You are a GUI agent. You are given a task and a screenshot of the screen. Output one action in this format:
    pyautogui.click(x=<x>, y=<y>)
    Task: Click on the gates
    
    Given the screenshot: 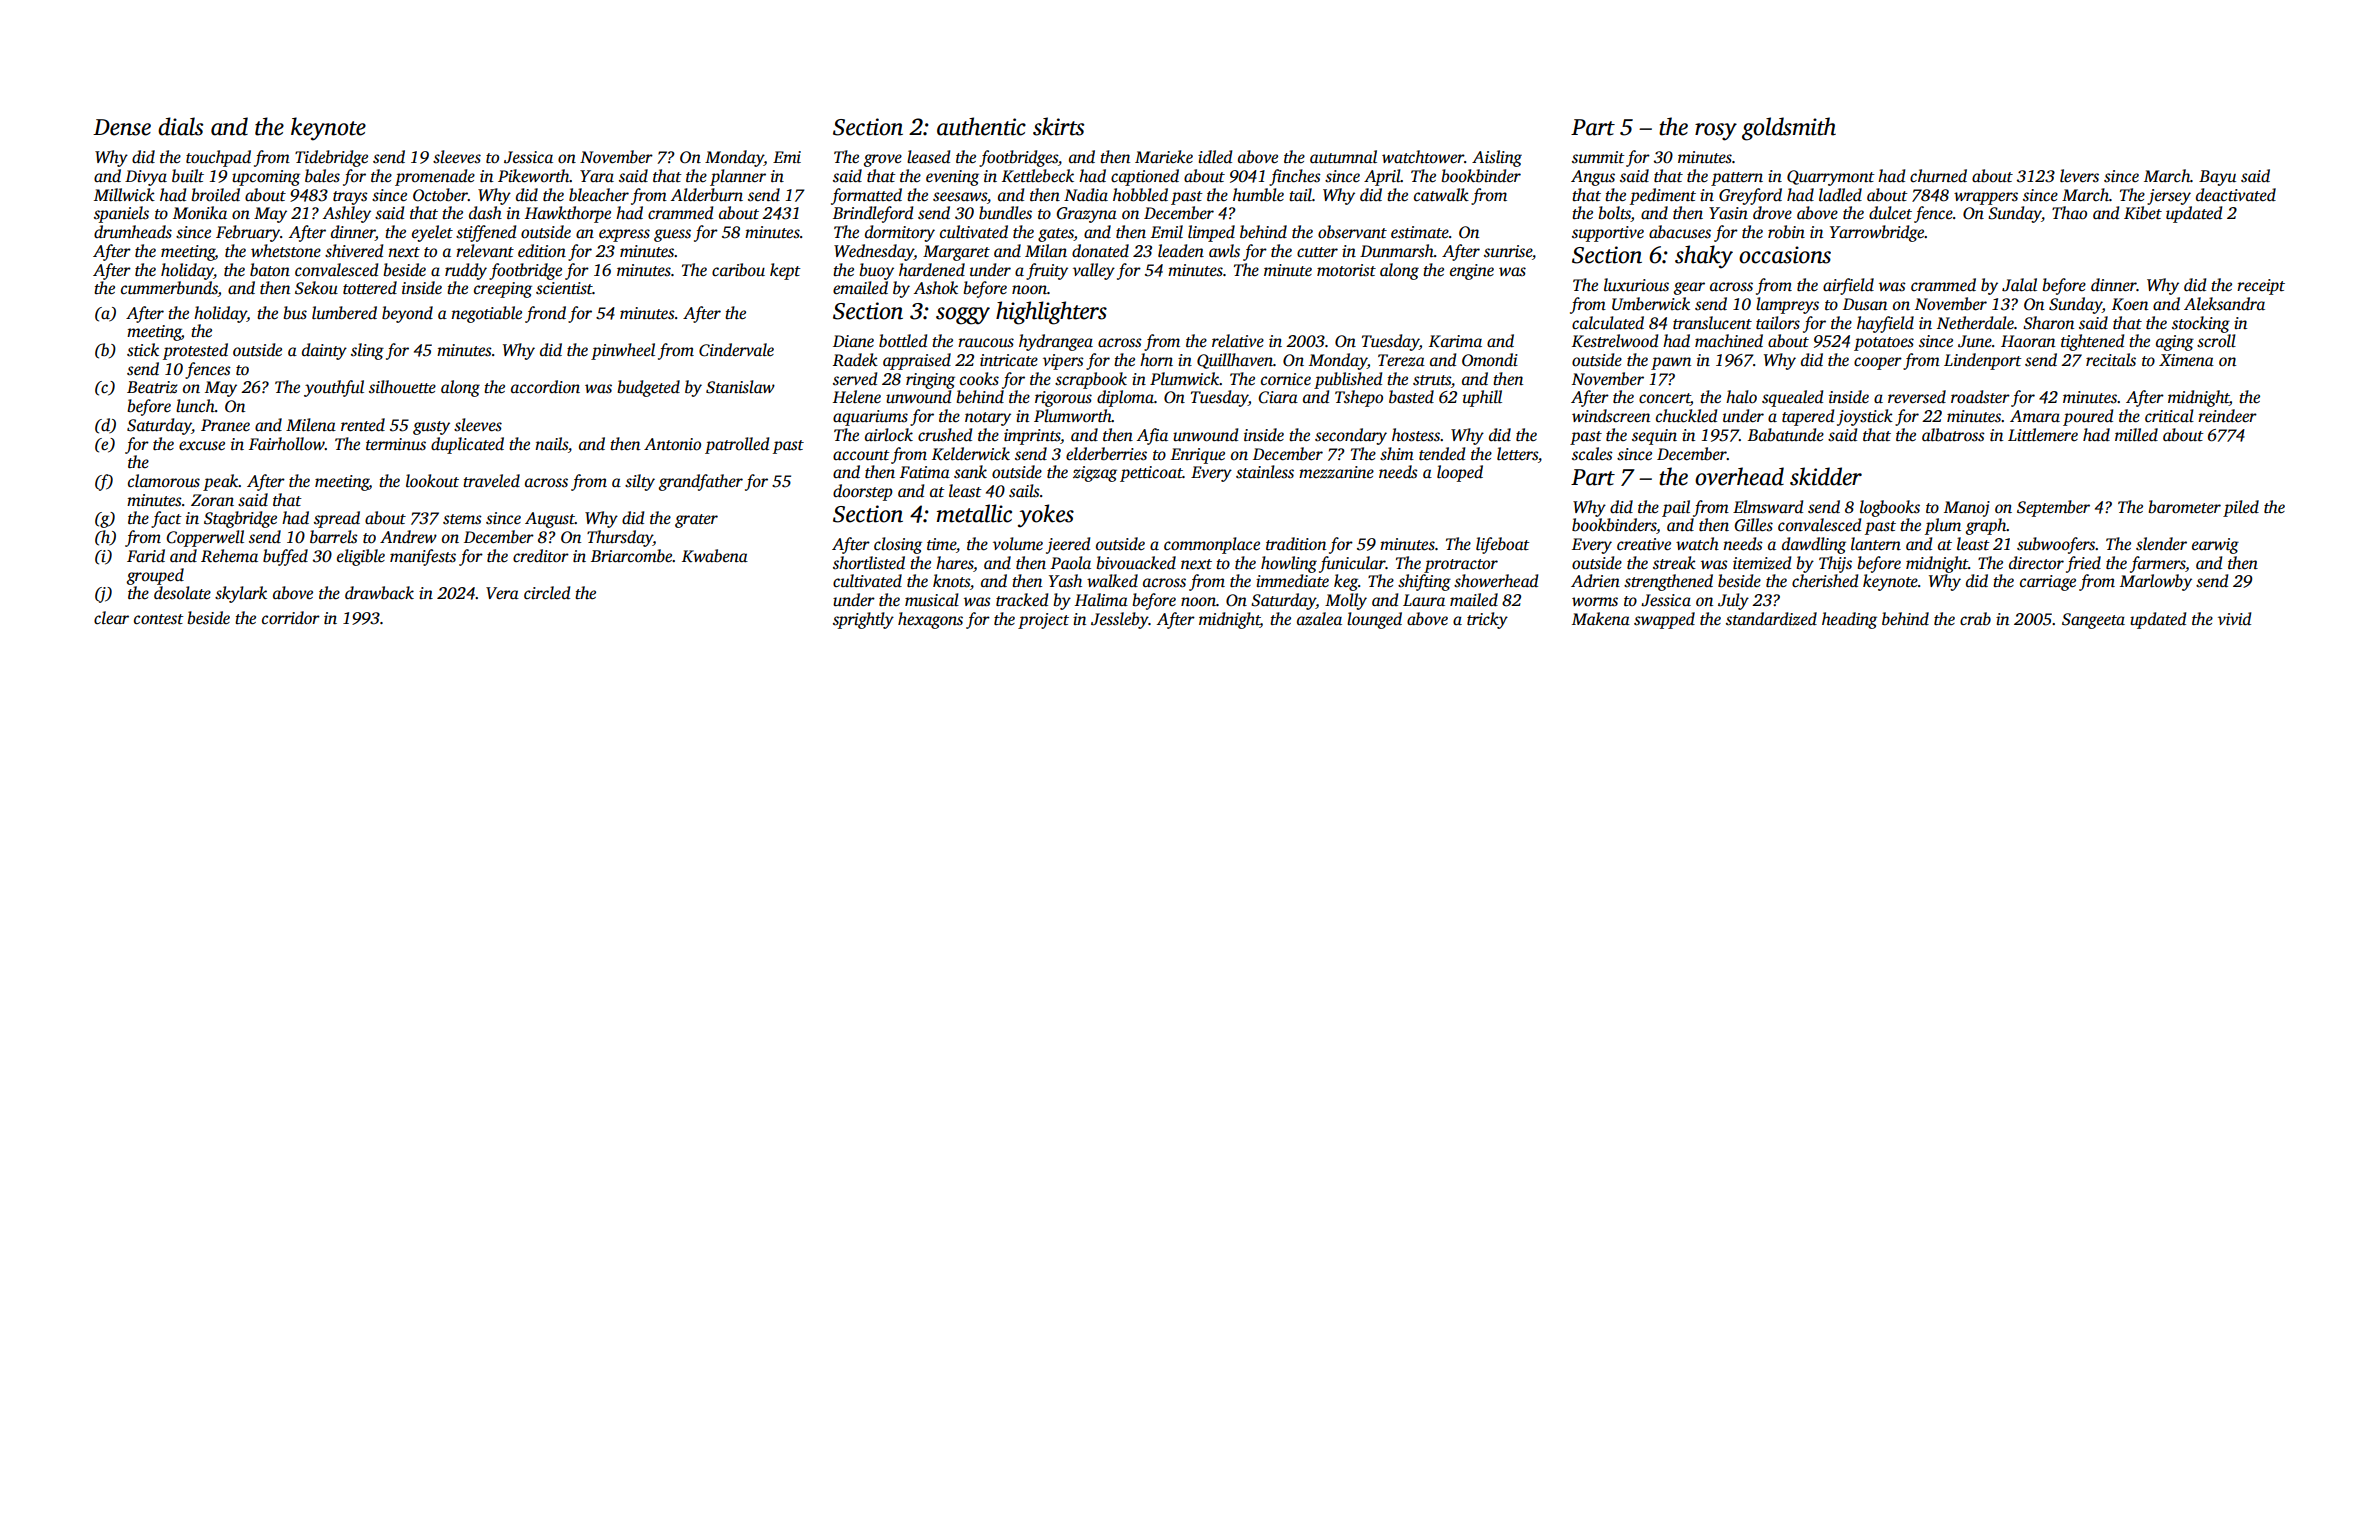 What is the action you would take?
    pyautogui.click(x=1056, y=235)
